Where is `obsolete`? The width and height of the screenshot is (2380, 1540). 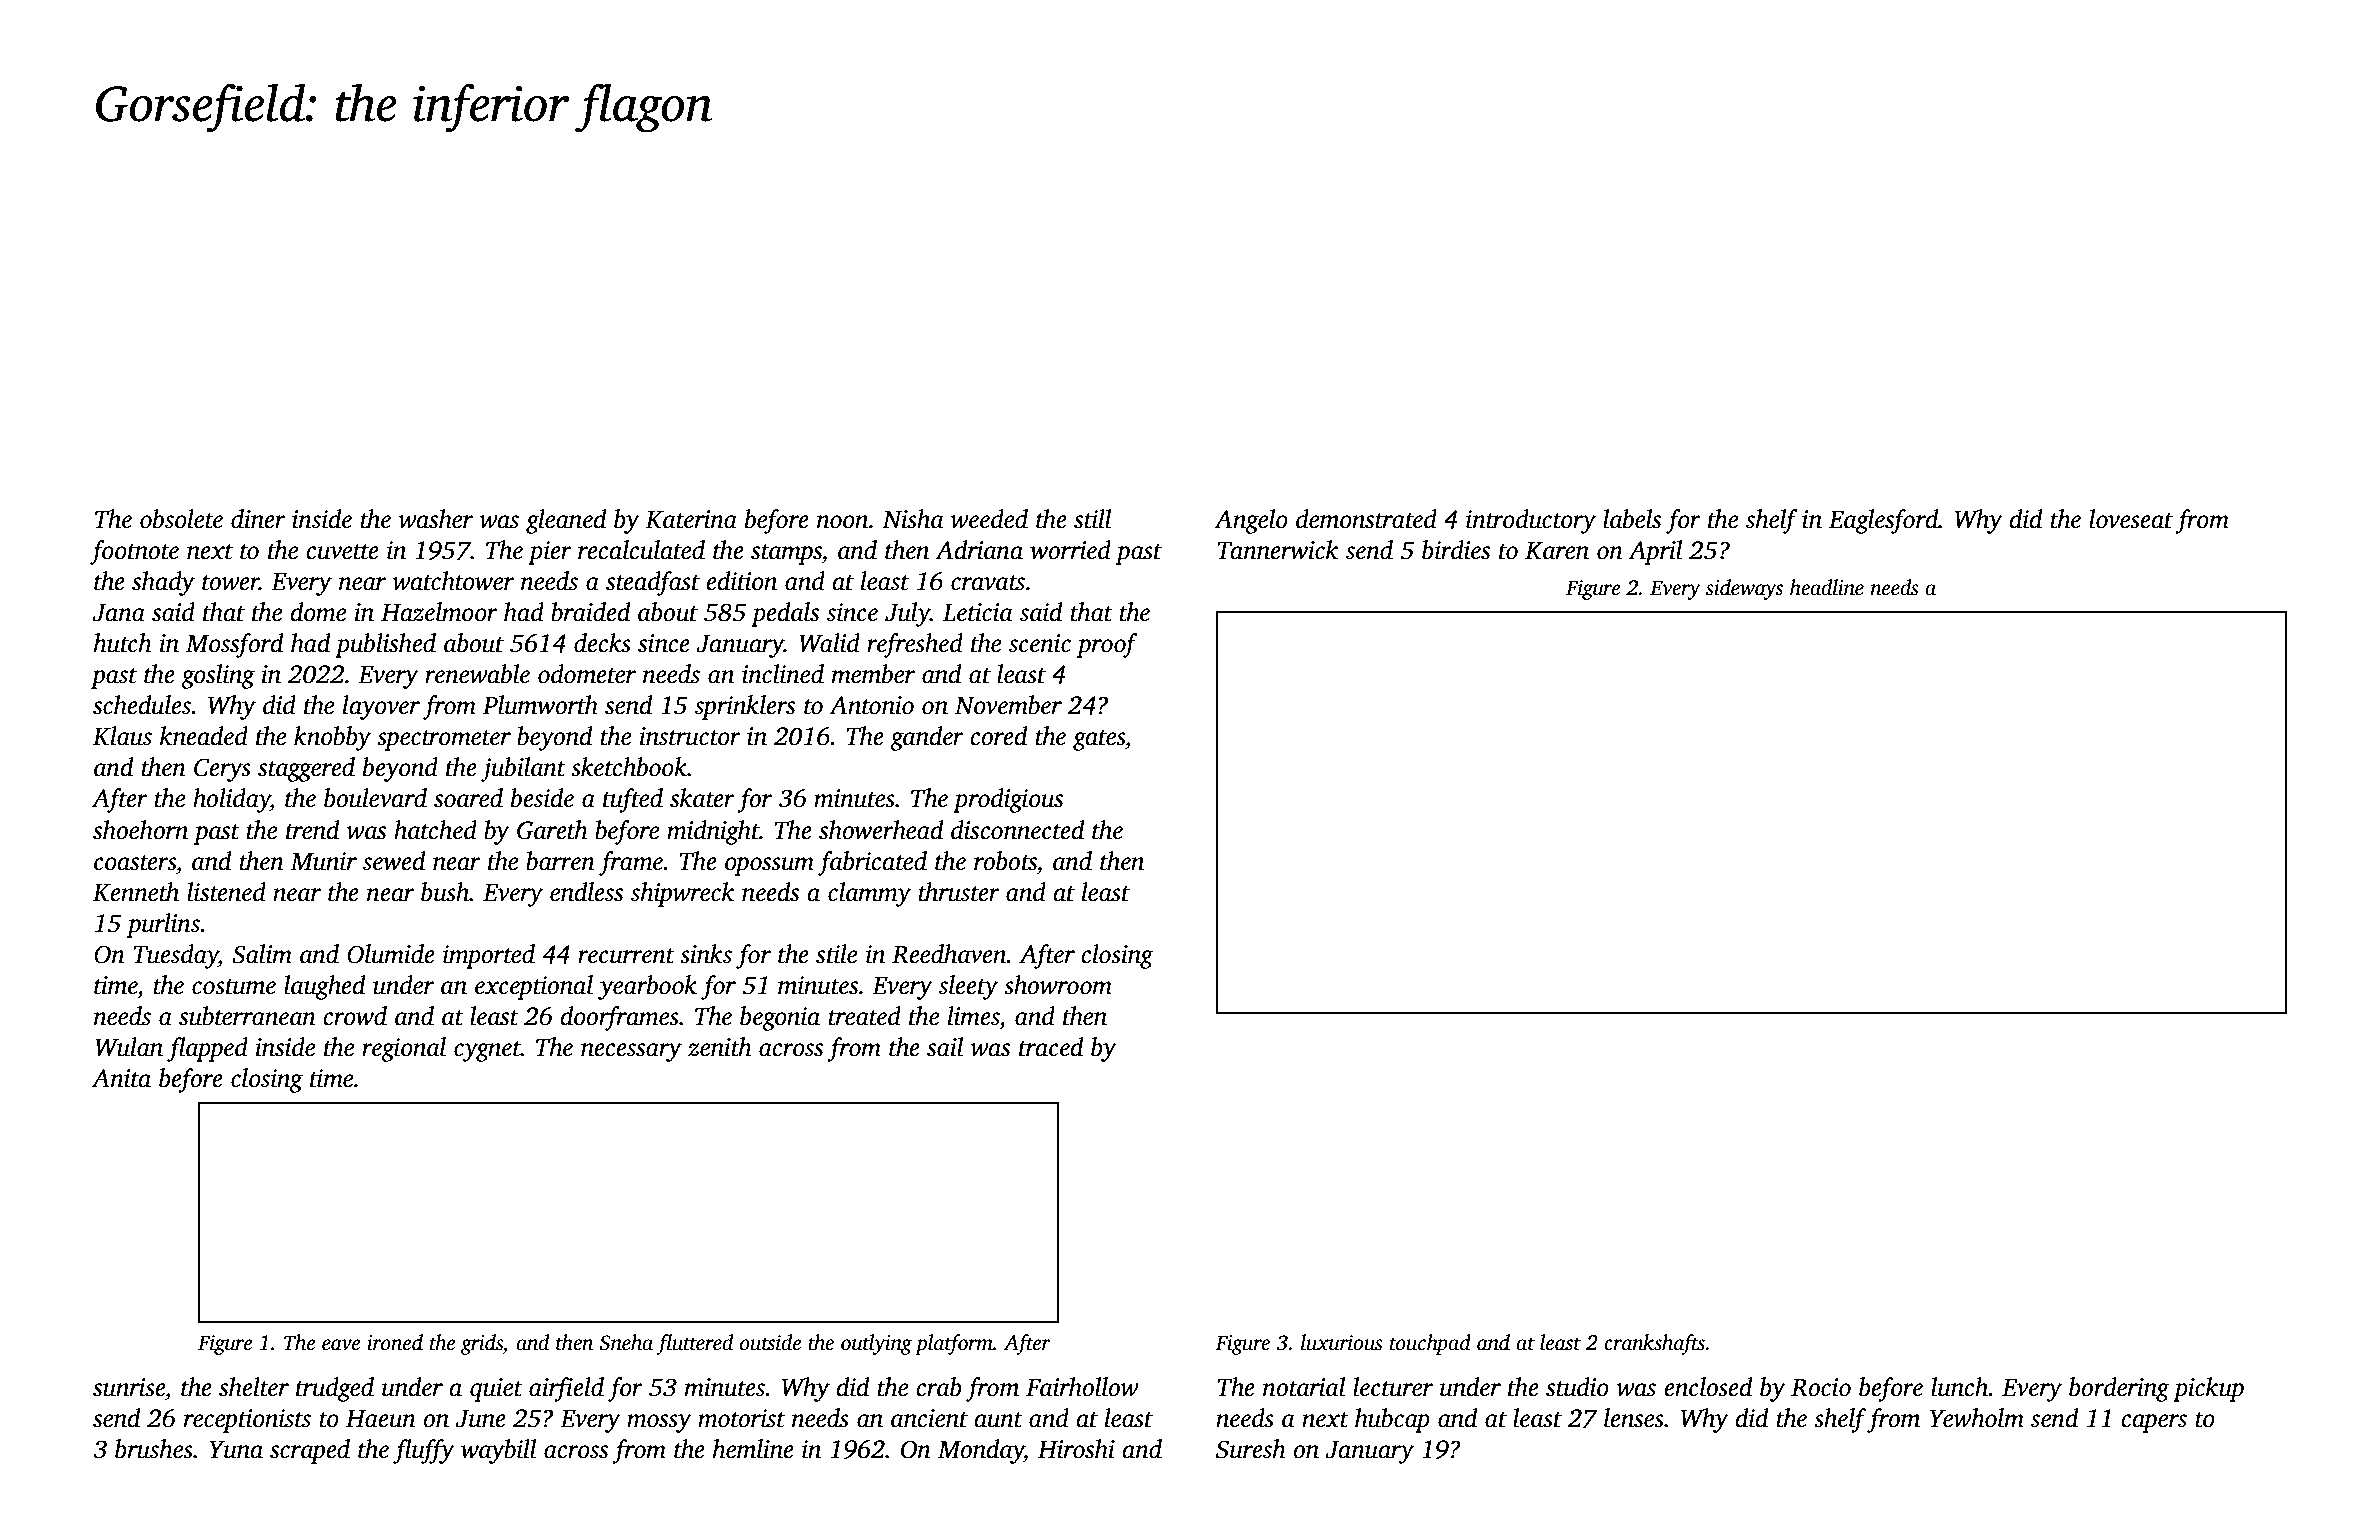
obsolete is located at coordinates (181, 519).
